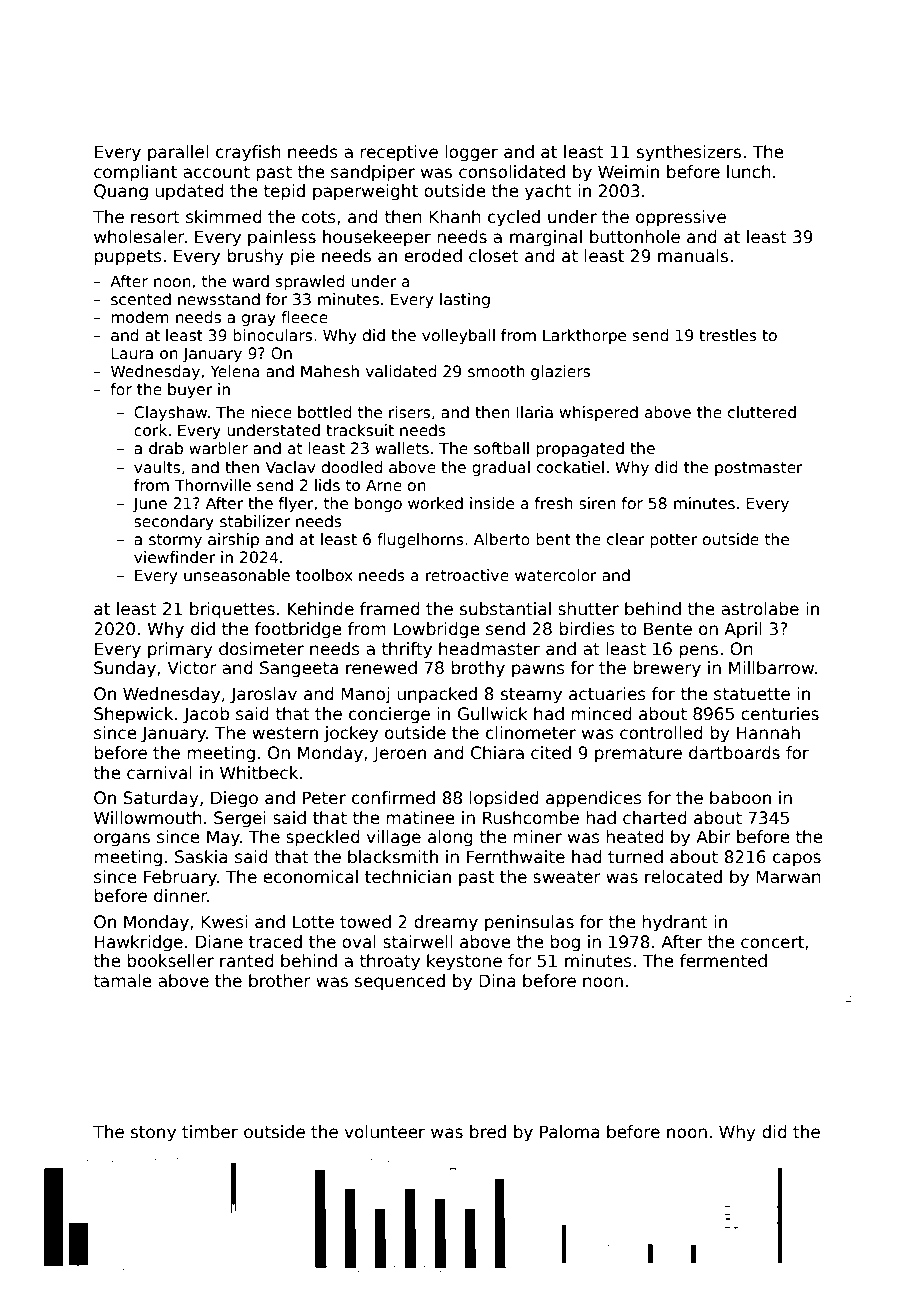 This screenshot has width=917, height=1302. I want to click on flyer, so click(296, 504).
